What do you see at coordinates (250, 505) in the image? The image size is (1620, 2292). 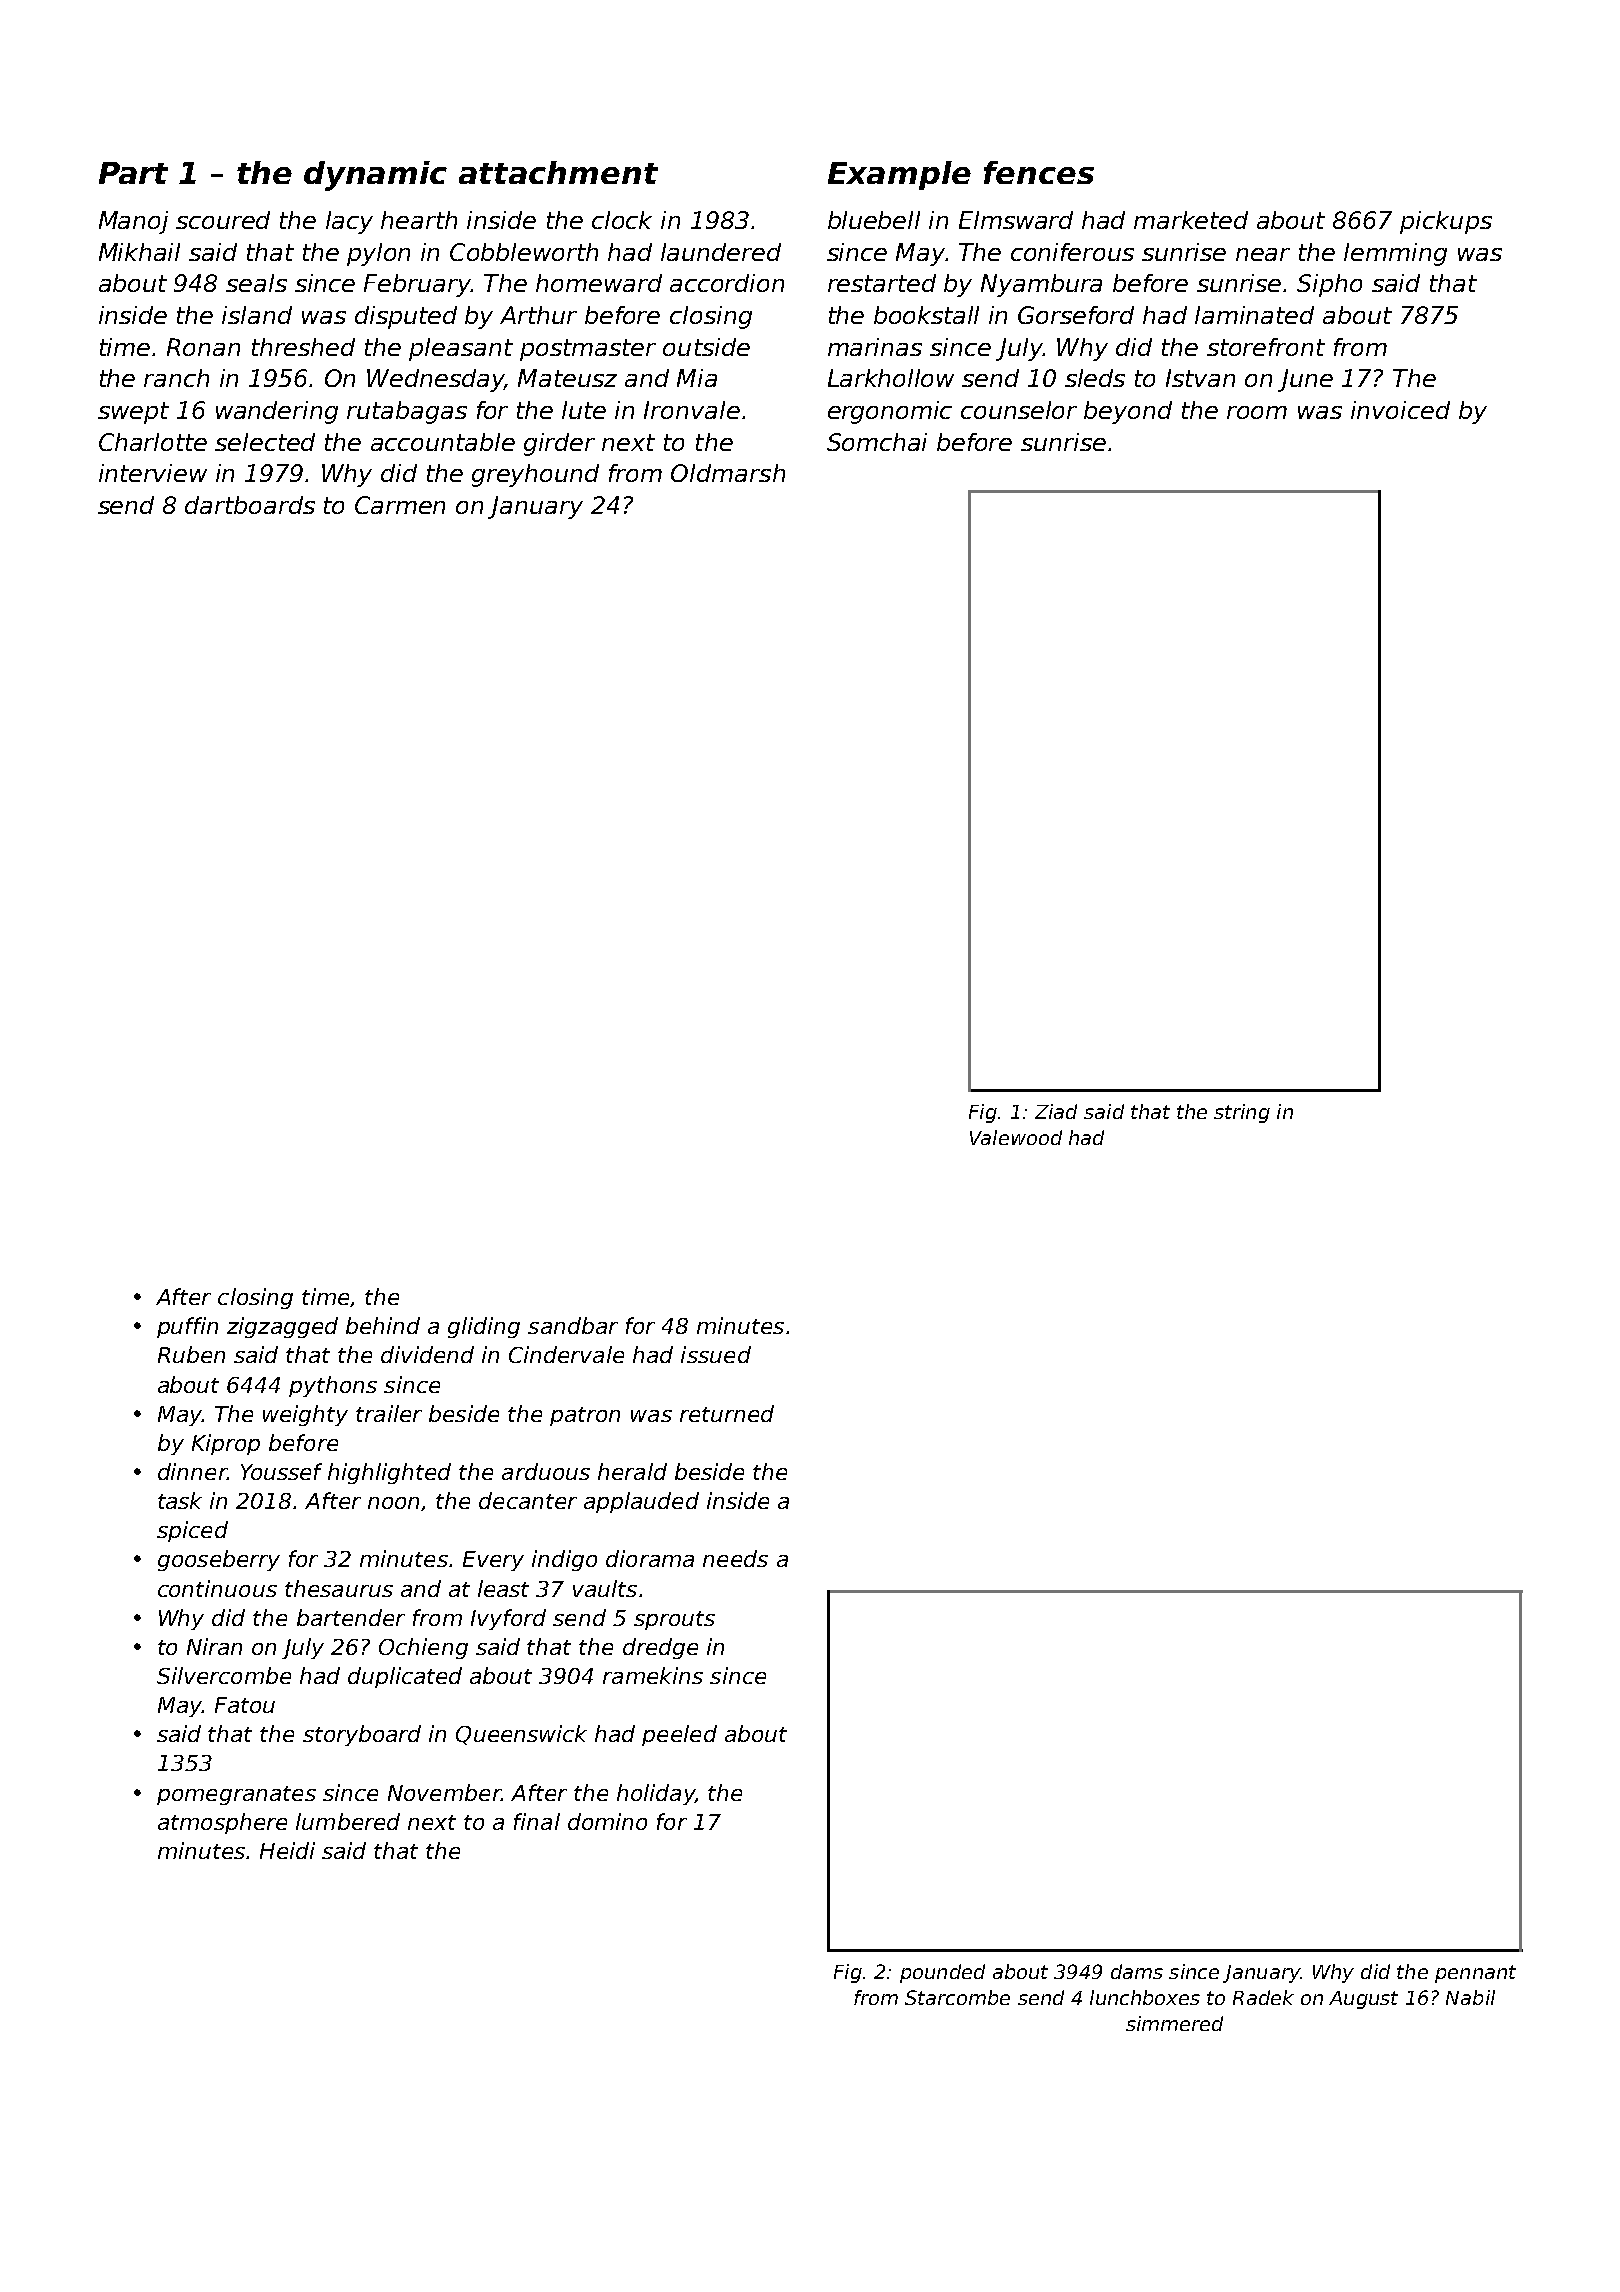 I see `dartboards` at bounding box center [250, 505].
